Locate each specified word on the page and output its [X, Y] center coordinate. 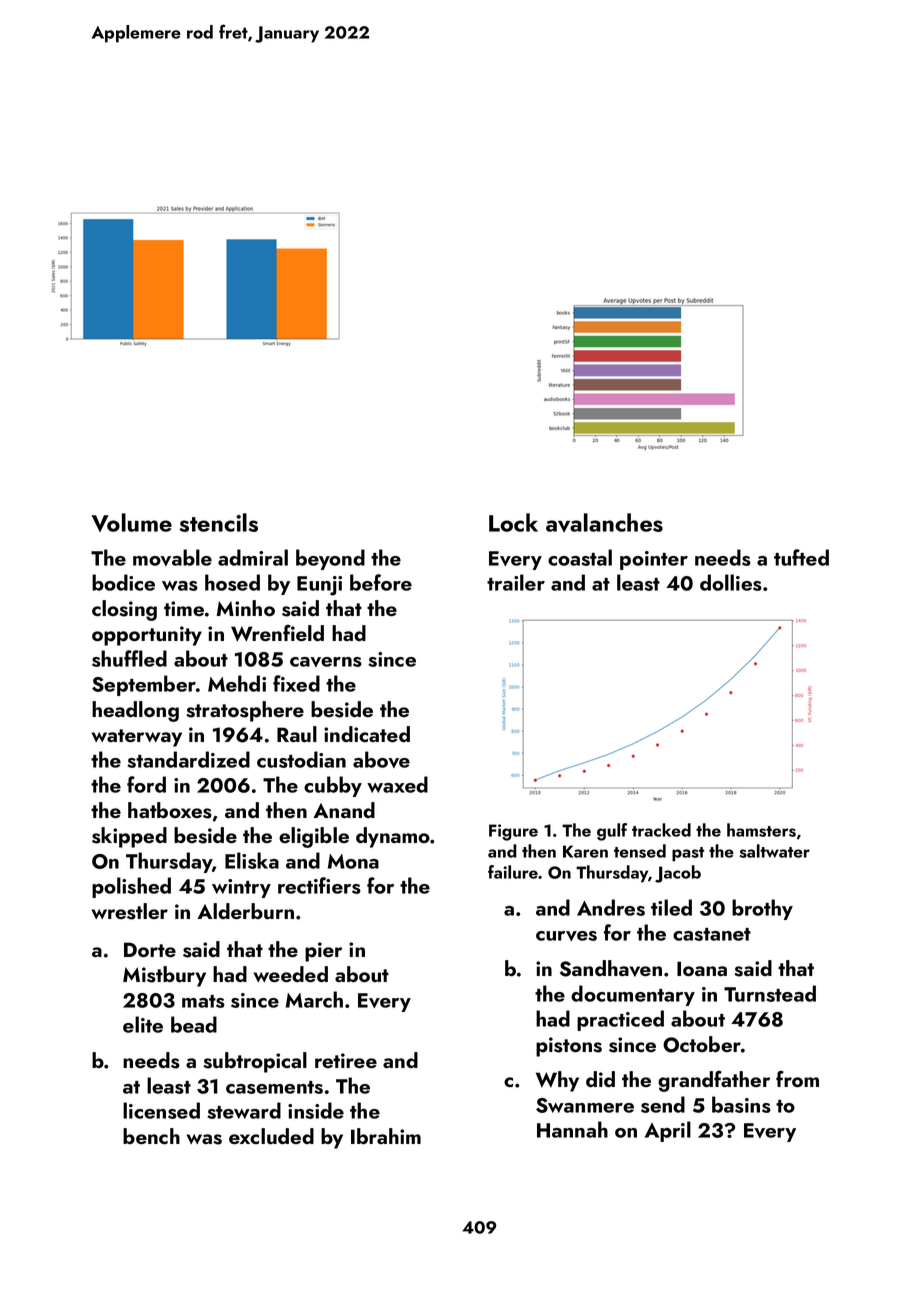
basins [741, 1104]
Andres [611, 907]
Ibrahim [386, 1136]
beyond [330, 559]
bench [151, 1136]
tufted [801, 557]
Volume [131, 522]
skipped [129, 837]
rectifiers [319, 885]
